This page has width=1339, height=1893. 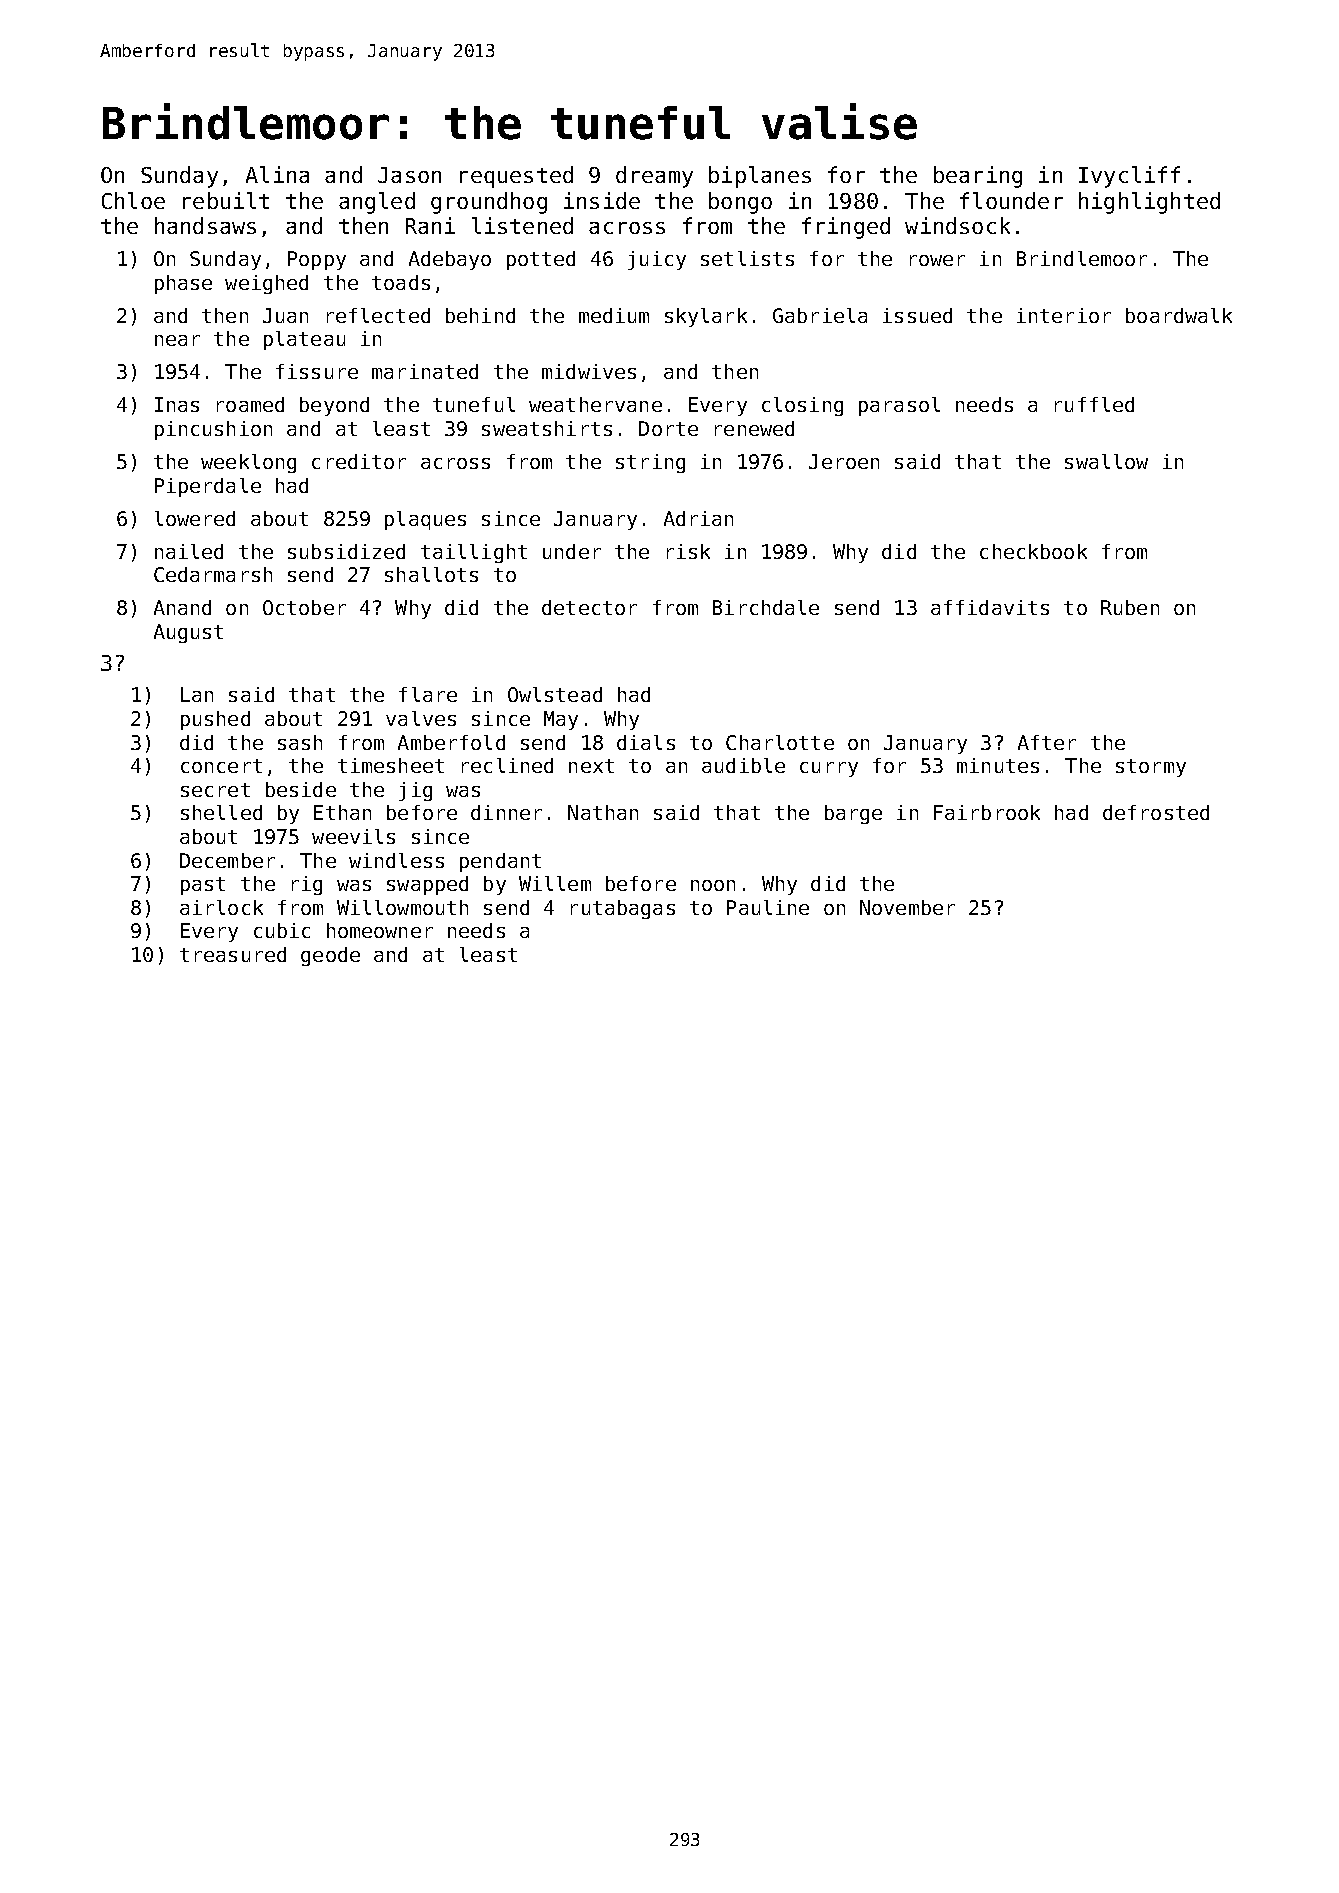 I want to click on defrosted, so click(x=1156, y=812).
